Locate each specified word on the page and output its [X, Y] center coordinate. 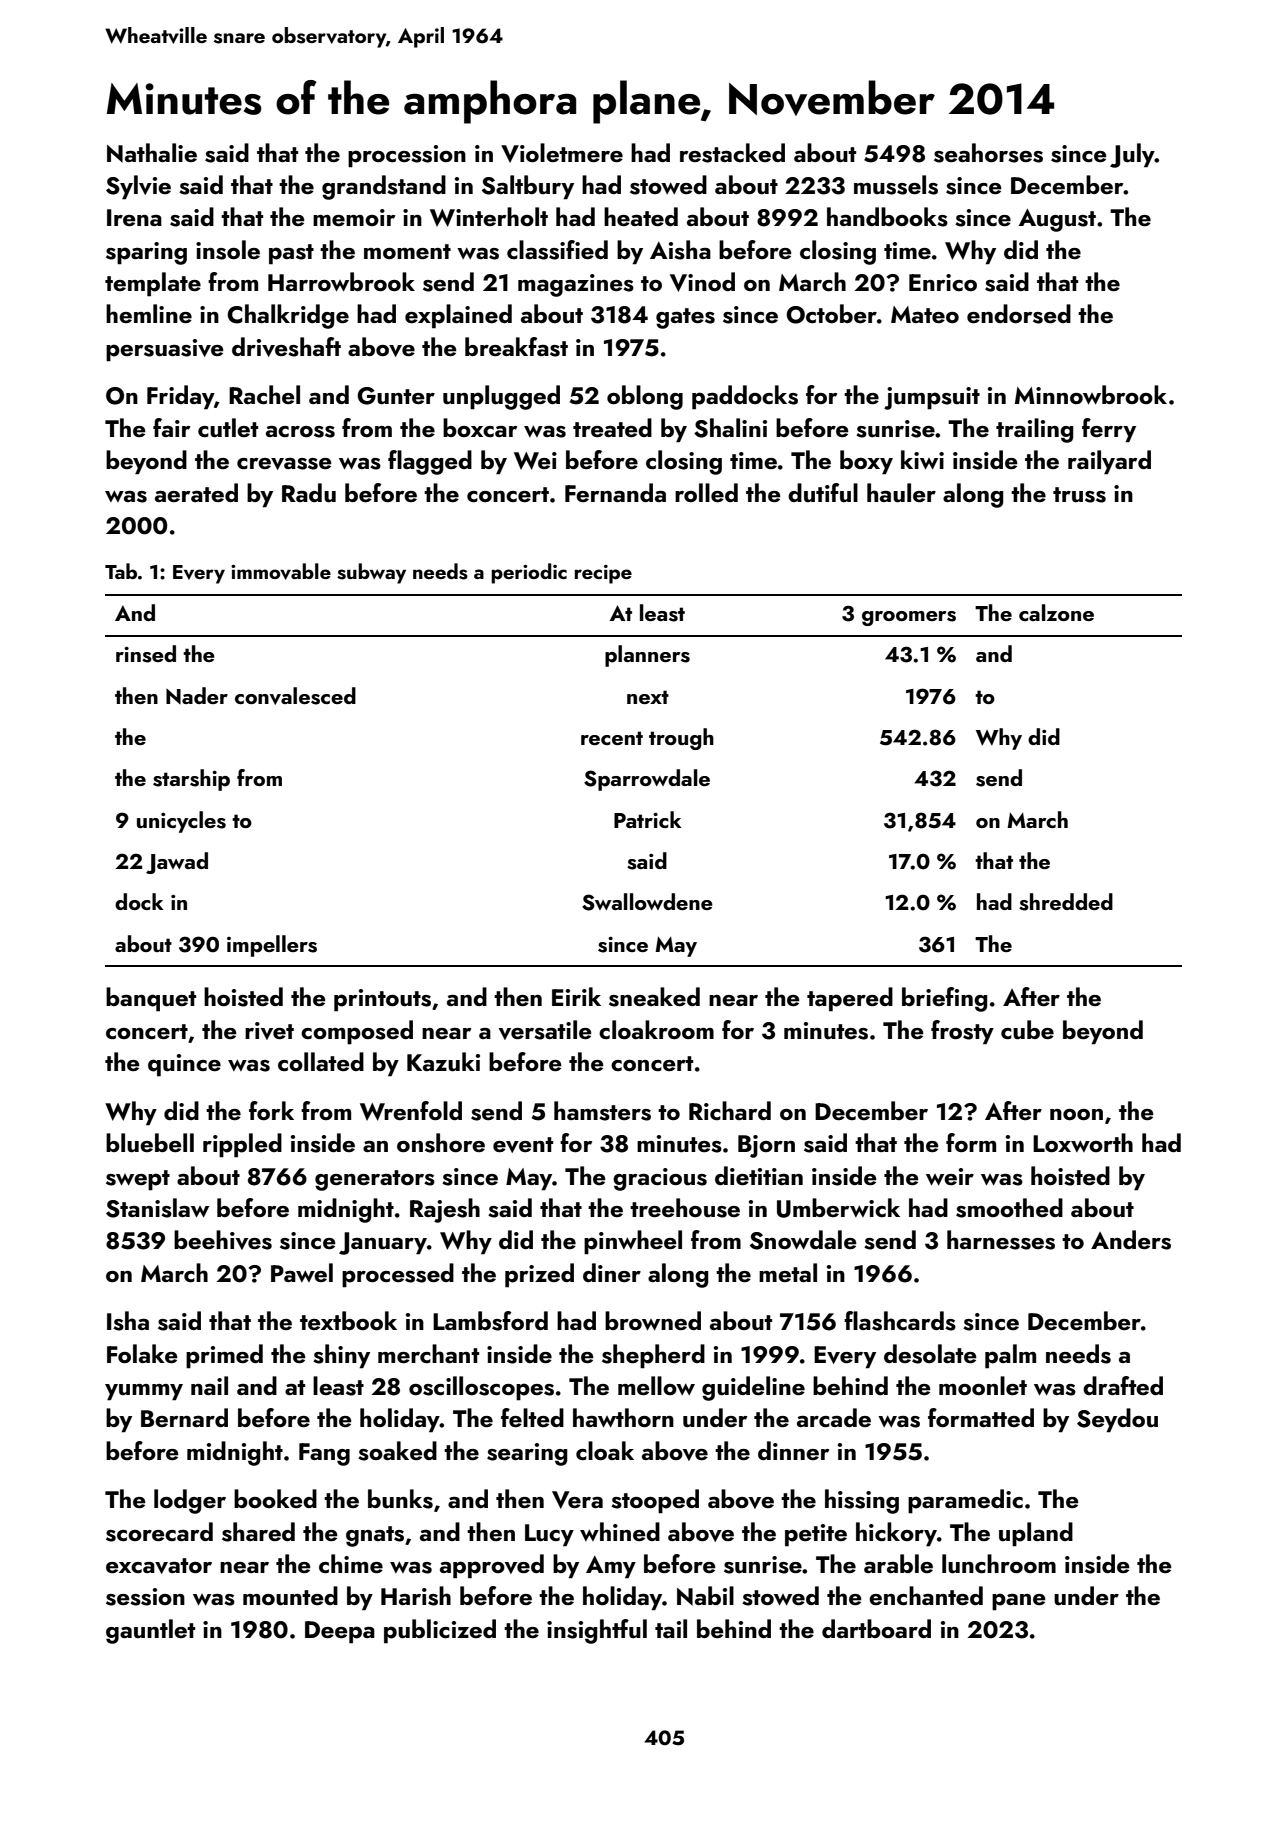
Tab [121, 571]
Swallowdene [647, 902]
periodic [529, 573]
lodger [190, 1501]
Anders [1131, 1240]
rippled [242, 1145]
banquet [151, 999]
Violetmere [562, 153]
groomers [909, 618]
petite [816, 1535]
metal [788, 1272]
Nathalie [152, 153]
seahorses [988, 153]
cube [1027, 1030]
